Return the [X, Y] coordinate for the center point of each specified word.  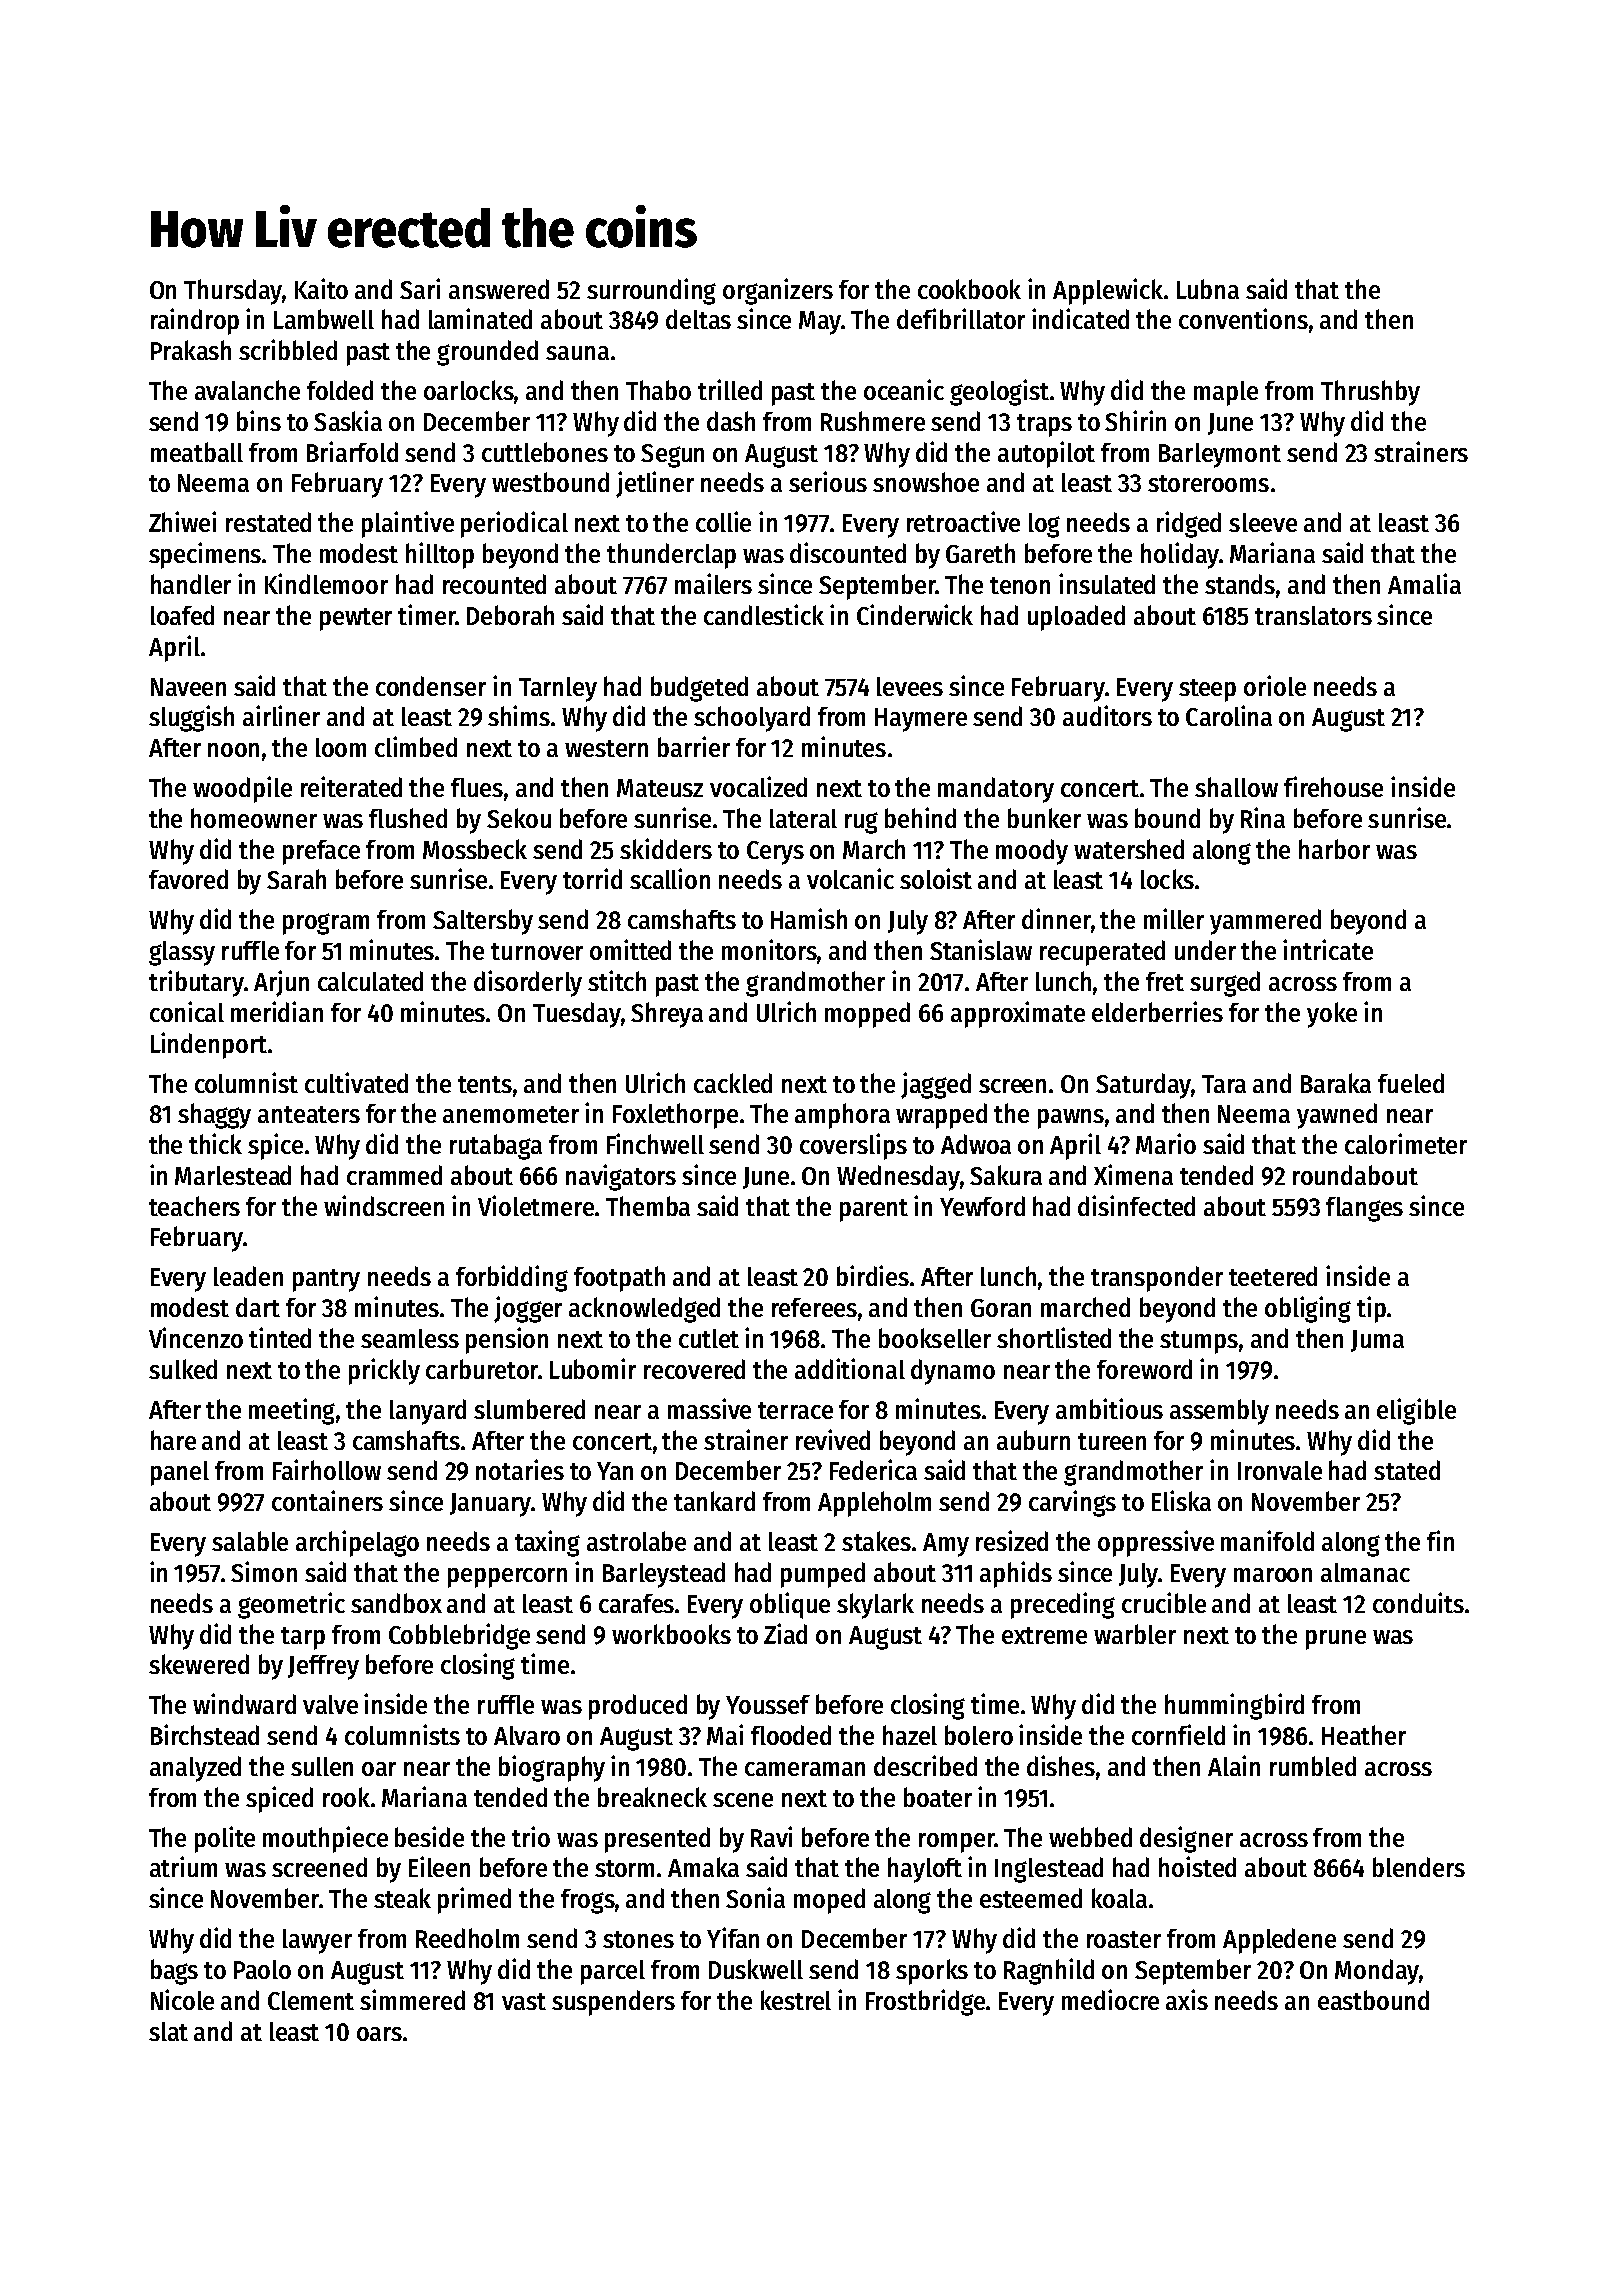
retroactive [963, 521]
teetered [1273, 1276]
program [326, 924]
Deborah [510, 615]
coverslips [853, 1146]
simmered [412, 1999]
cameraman [805, 1769]
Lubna [1208, 289]
